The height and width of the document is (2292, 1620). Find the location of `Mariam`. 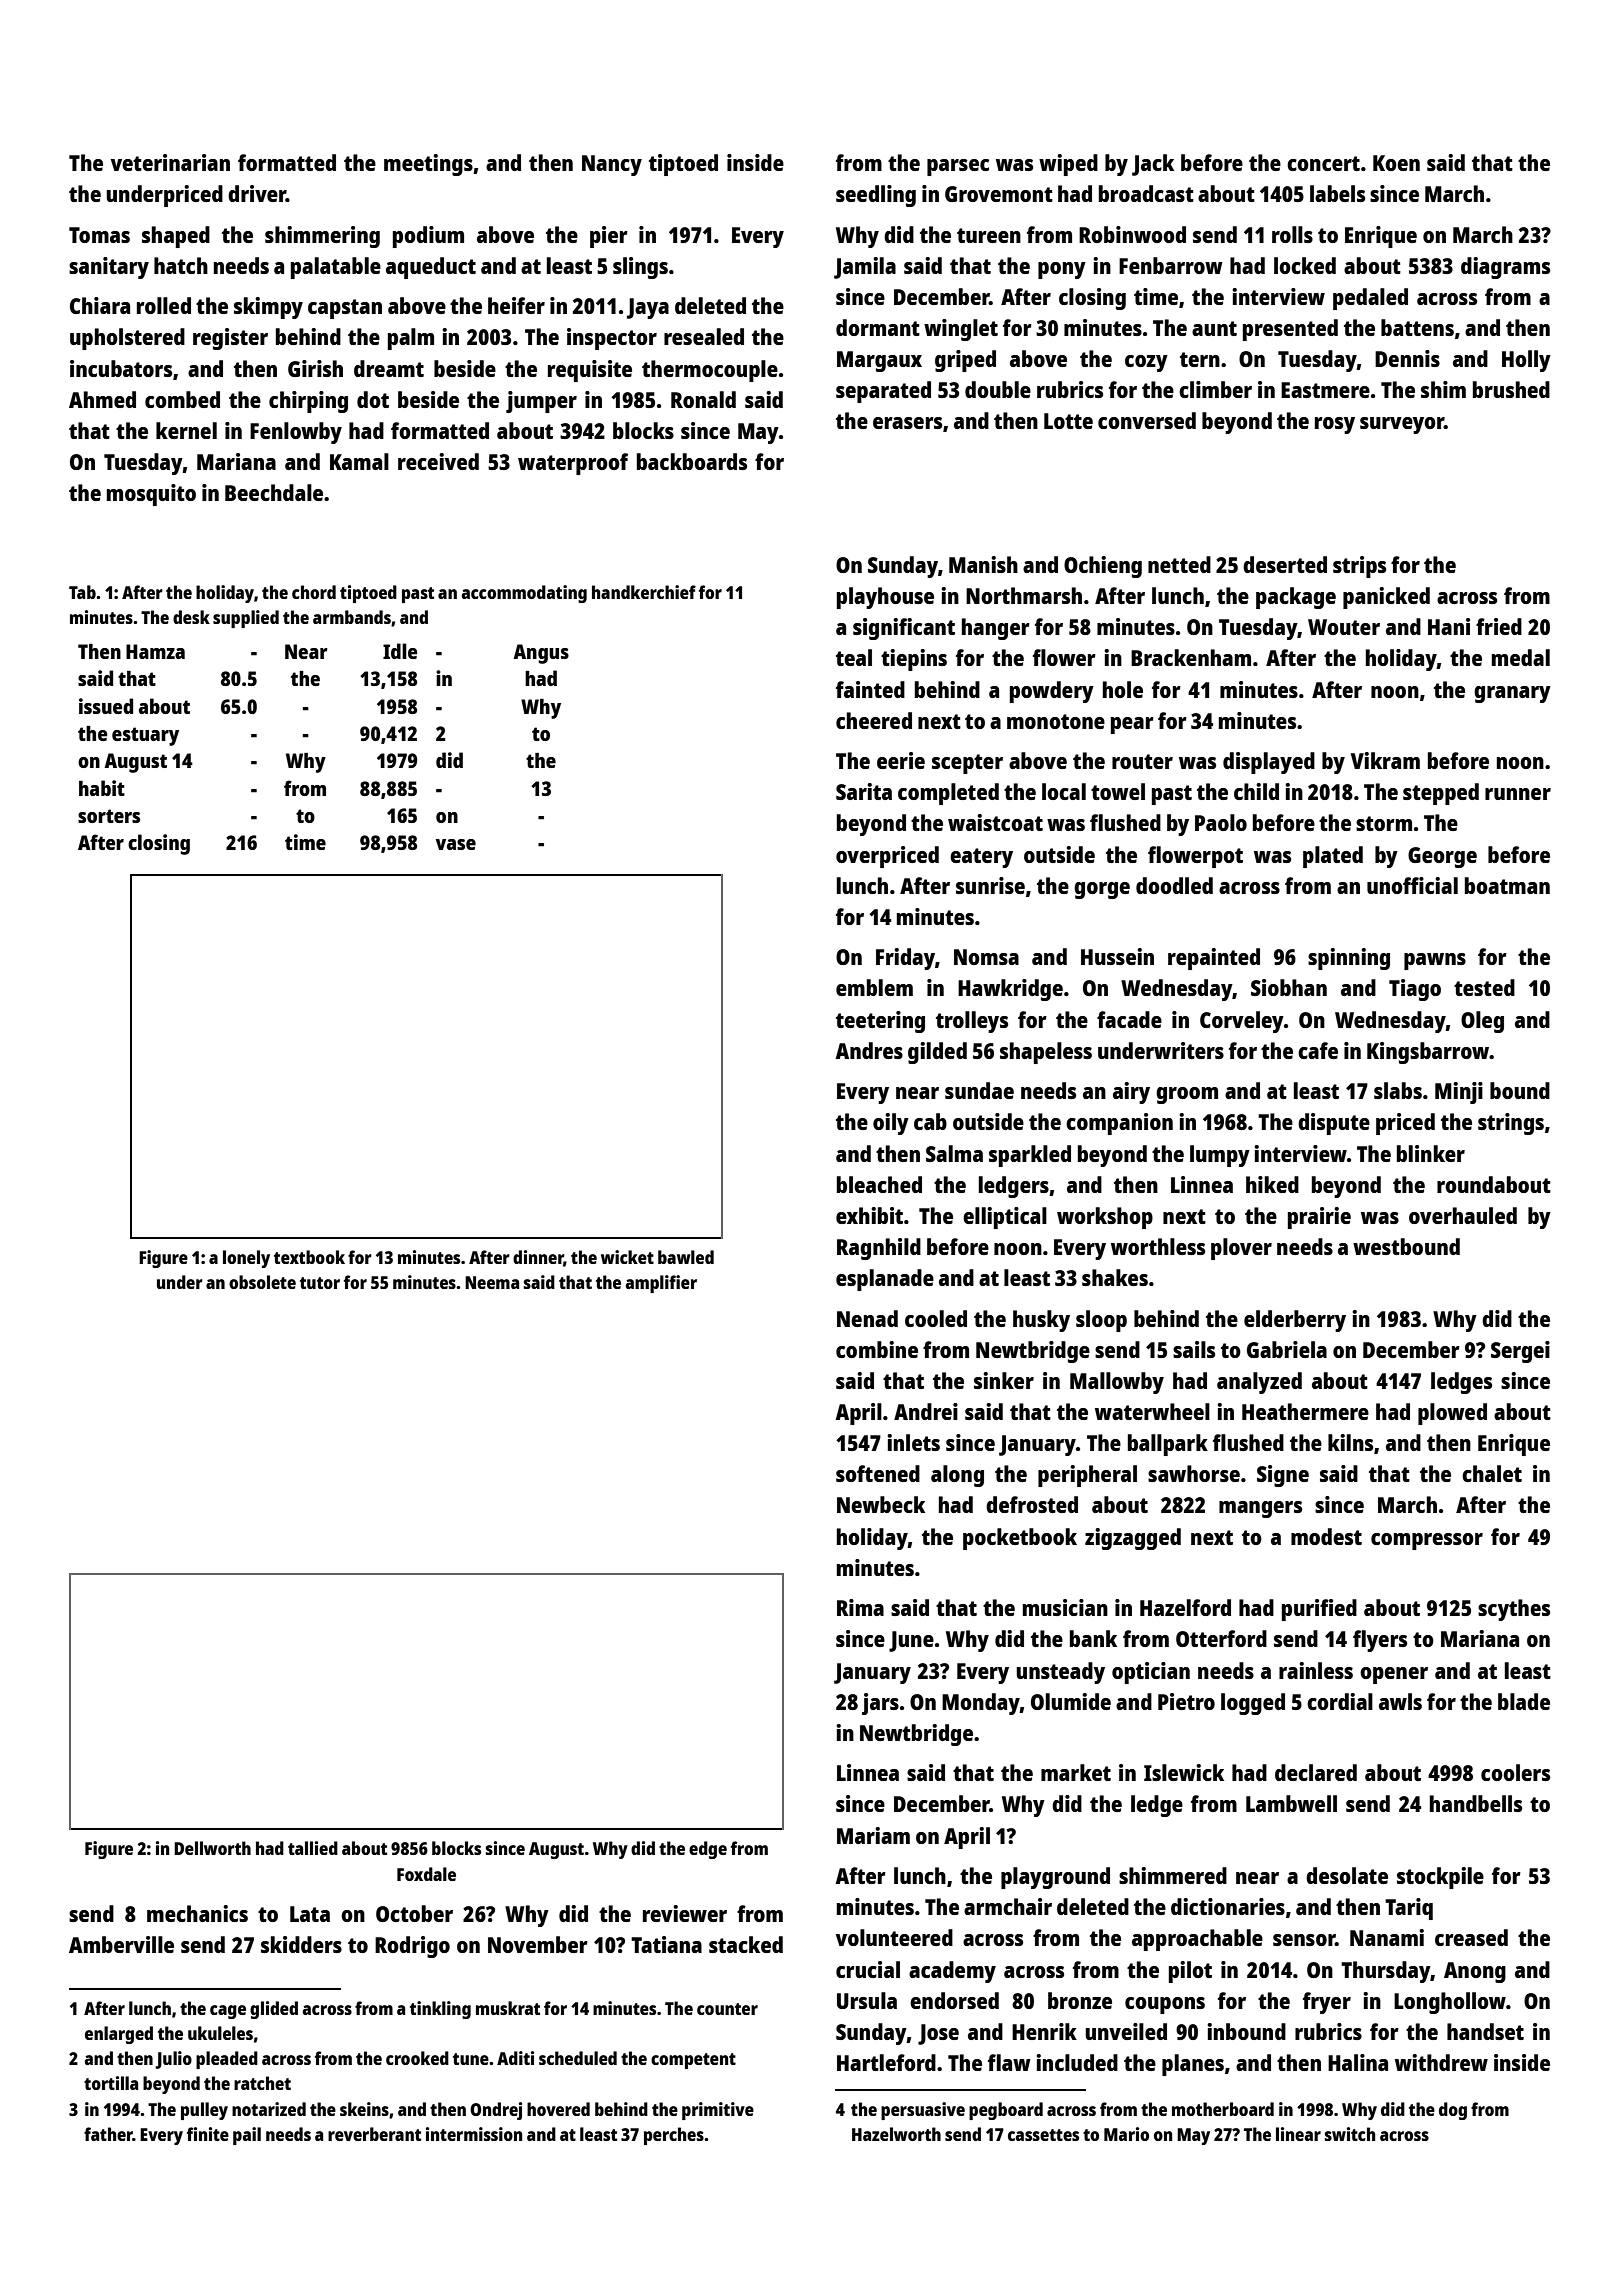

Mariam is located at coordinates (873, 1835).
